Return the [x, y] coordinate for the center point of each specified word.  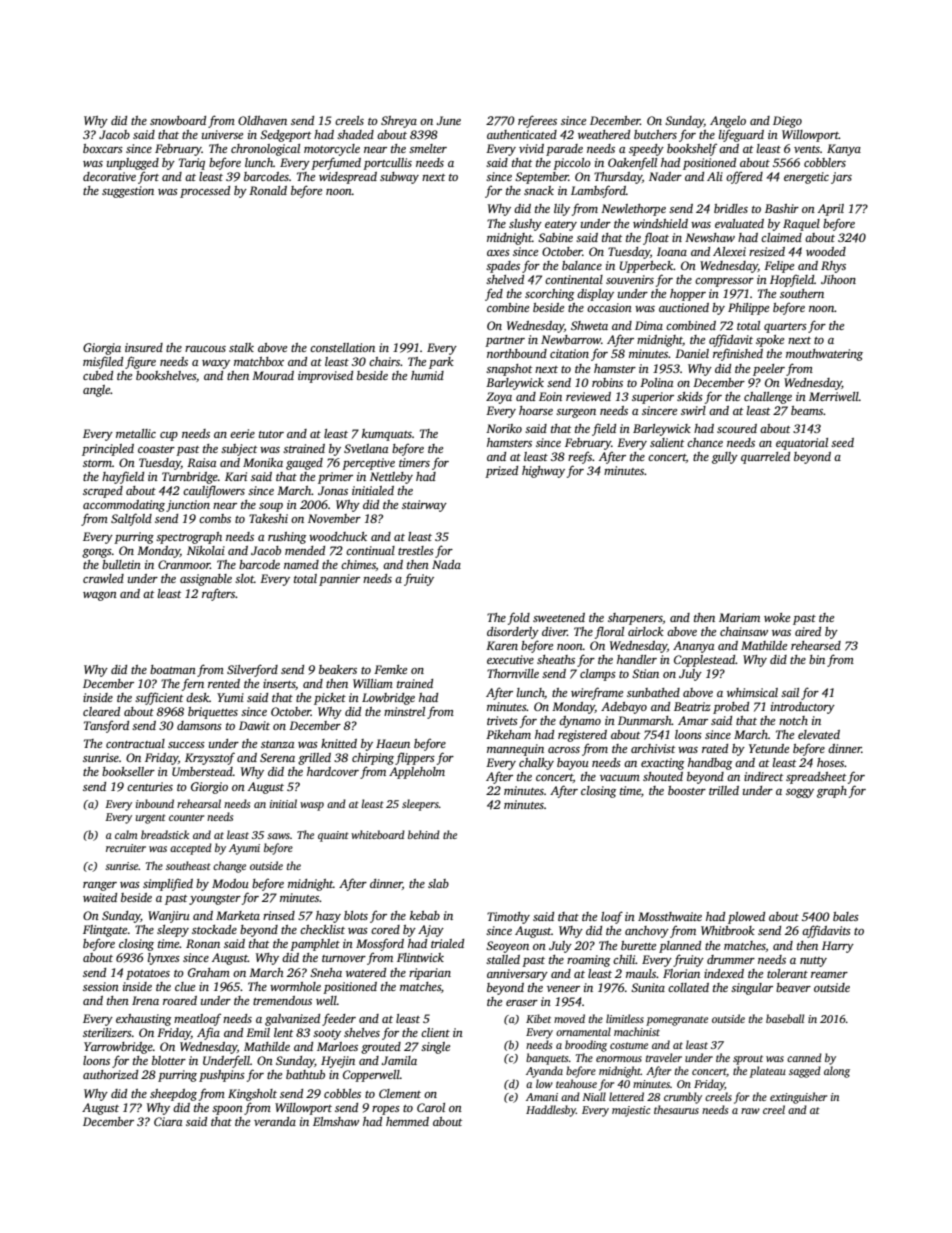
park [441, 363]
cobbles [342, 1093]
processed [205, 192]
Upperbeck [646, 267]
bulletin [121, 564]
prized [501, 472]
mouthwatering [824, 355]
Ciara [168, 1121]
